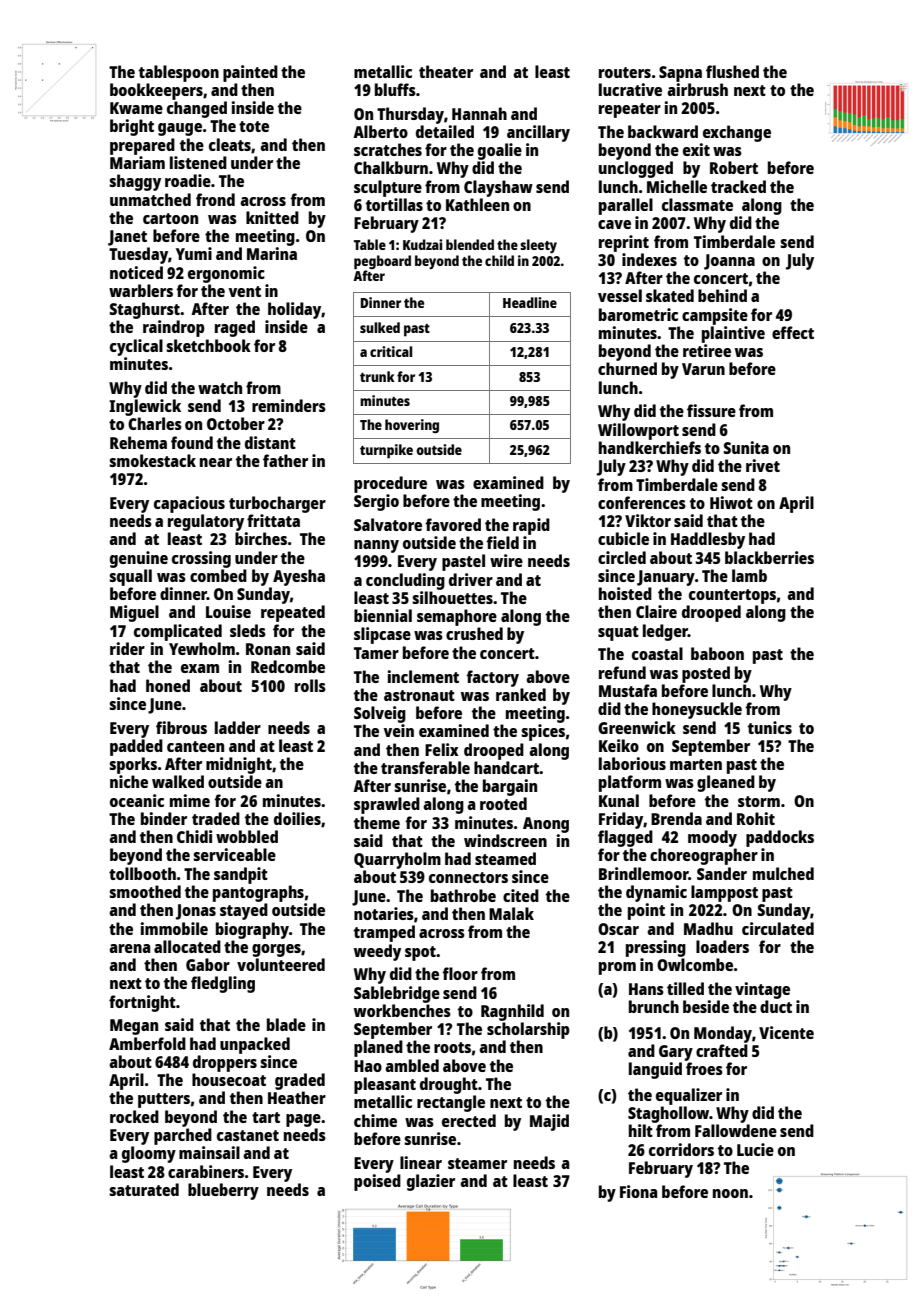 This screenshot has height=1308, width=924. I want to click on noon, so click(730, 1193).
